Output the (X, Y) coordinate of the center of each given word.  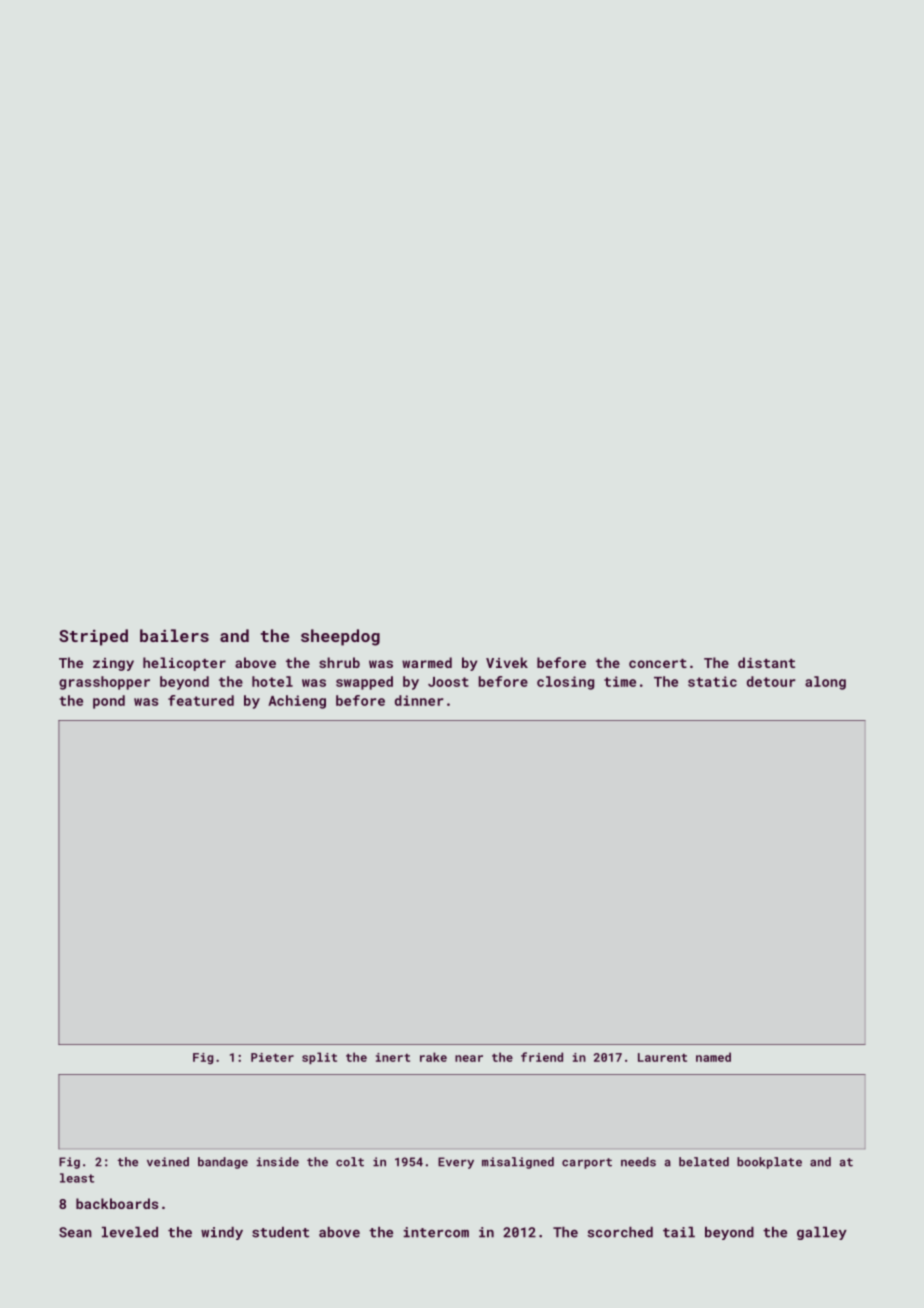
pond (109, 702)
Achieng (297, 702)
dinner (419, 700)
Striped (93, 637)
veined (168, 1162)
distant (766, 662)
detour (771, 681)
